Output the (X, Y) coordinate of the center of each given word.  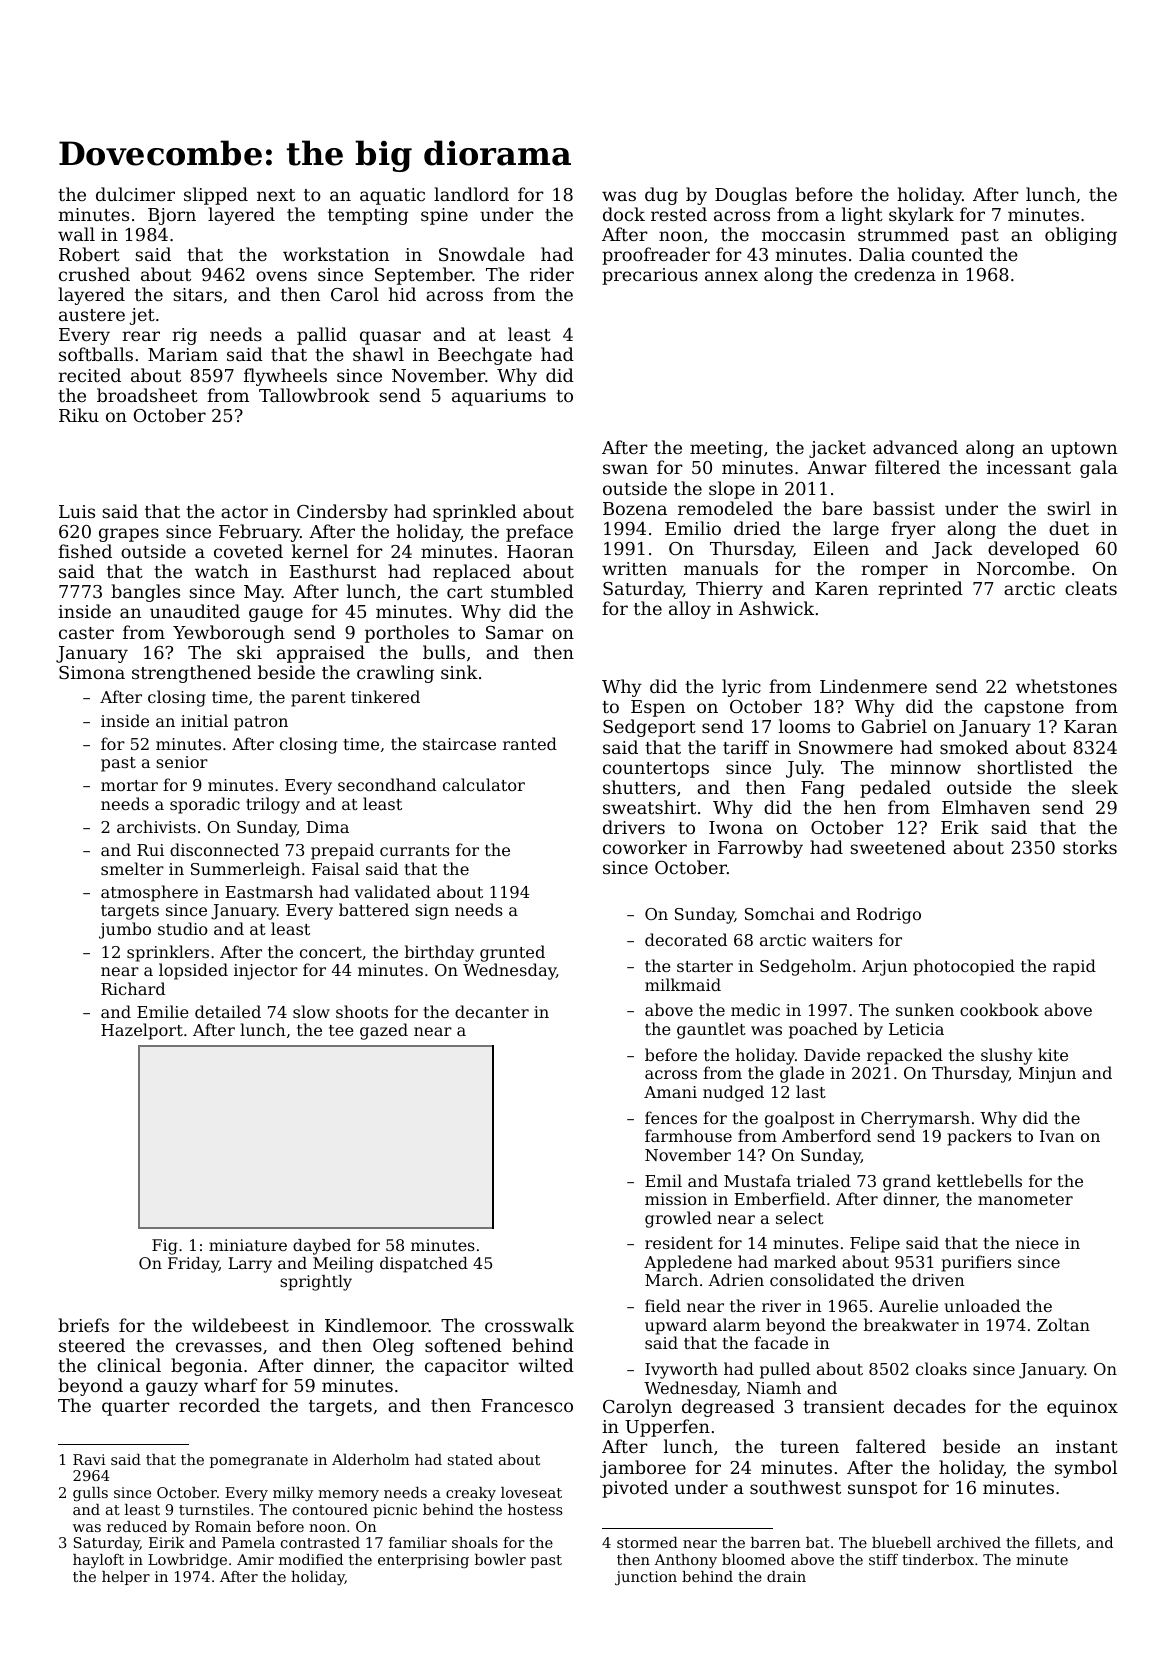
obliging (1081, 236)
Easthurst (333, 571)
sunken (925, 1009)
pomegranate (259, 1462)
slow (311, 1011)
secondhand (387, 784)
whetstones (1066, 686)
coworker (645, 847)
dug (661, 196)
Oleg (393, 1347)
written (634, 568)
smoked (974, 747)
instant (1087, 1446)
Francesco (527, 1405)
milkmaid (683, 984)
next (276, 195)
